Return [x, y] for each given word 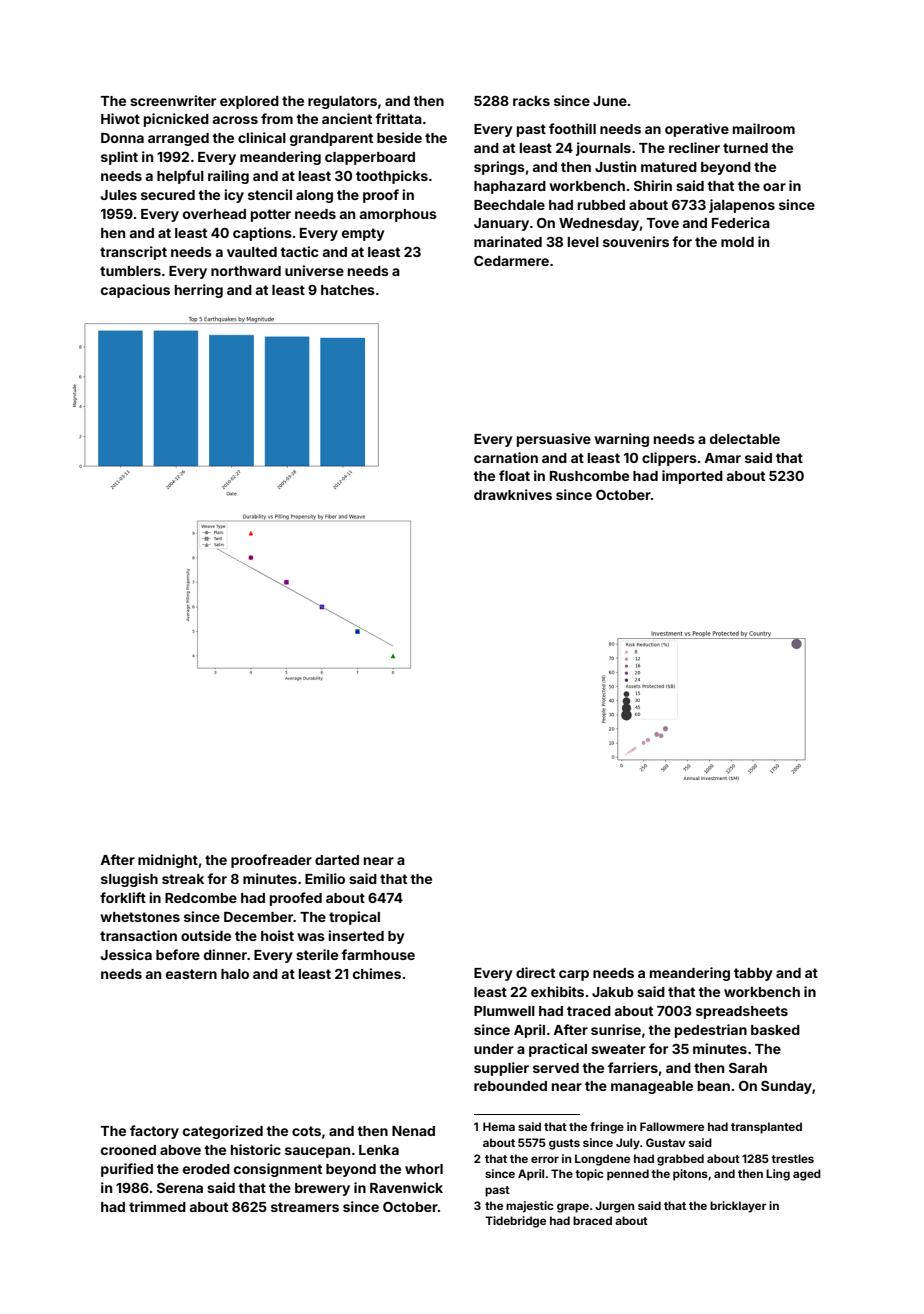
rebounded [510, 1086]
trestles [792, 1158]
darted [337, 860]
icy [234, 196]
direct [535, 972]
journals [603, 149]
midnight [168, 861]
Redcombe [201, 898]
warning [621, 440]
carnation [506, 457]
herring [199, 291]
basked [775, 1030]
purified [127, 1170]
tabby [753, 974]
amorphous [398, 215]
